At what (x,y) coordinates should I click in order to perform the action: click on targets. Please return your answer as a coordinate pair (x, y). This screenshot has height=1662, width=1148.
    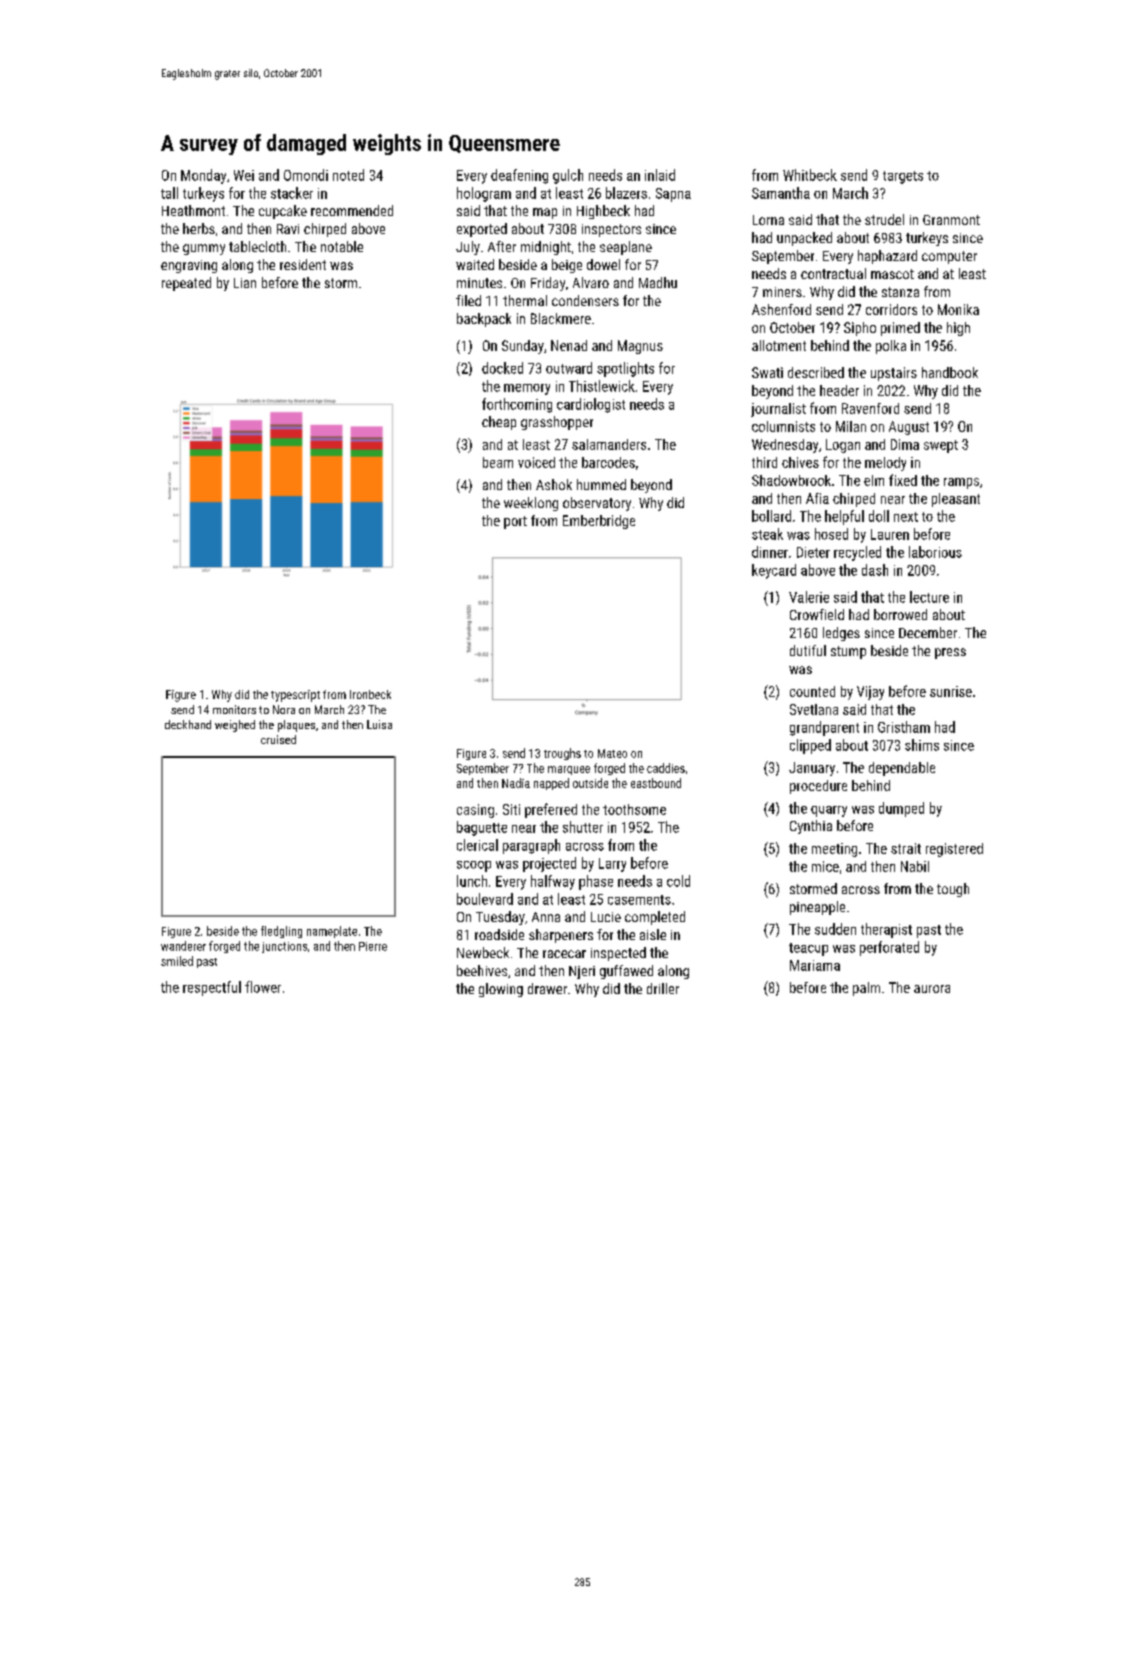
    Looking at the image, I should click on (903, 177).
